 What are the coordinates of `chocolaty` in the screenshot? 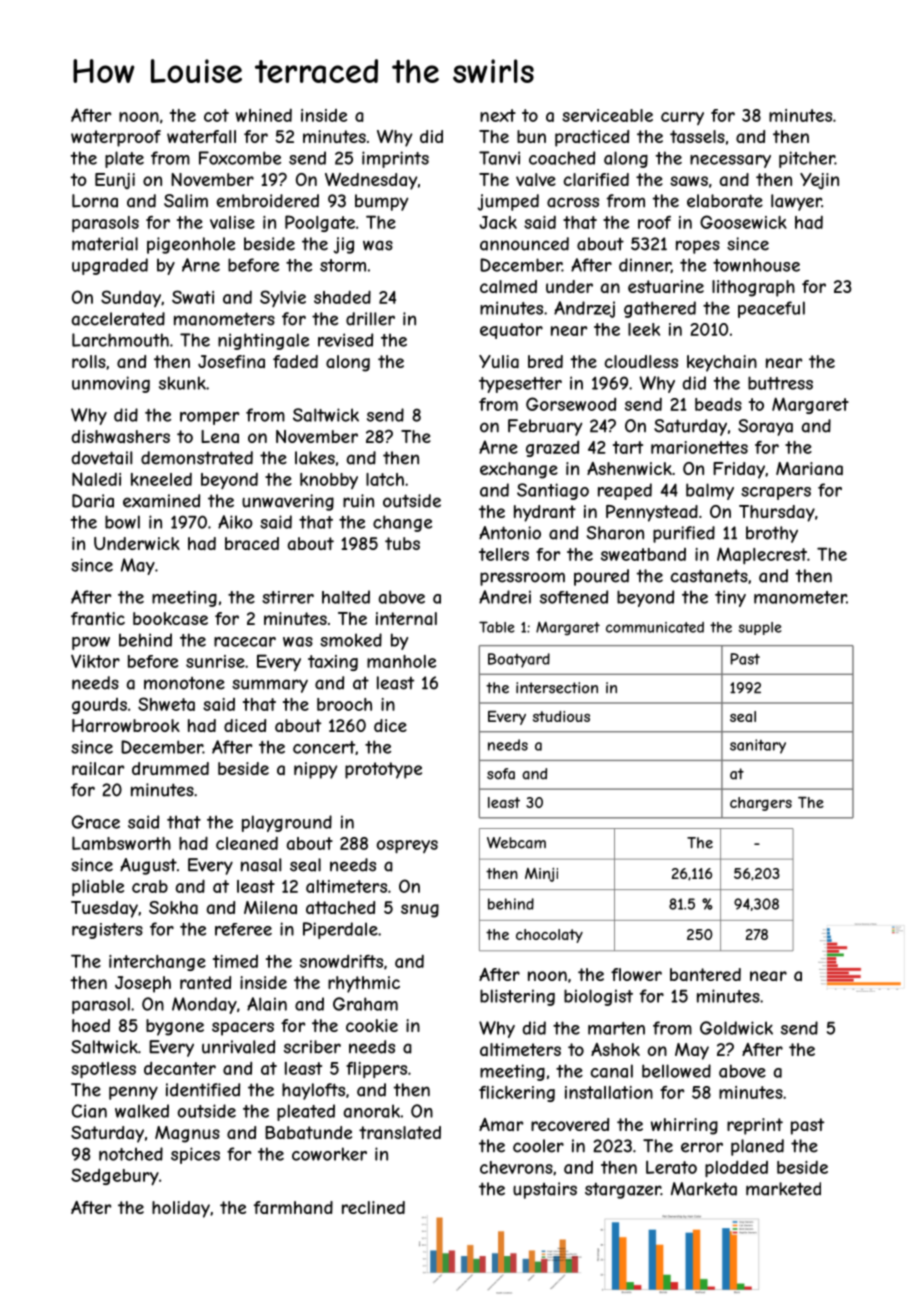 It's located at (549, 936).
